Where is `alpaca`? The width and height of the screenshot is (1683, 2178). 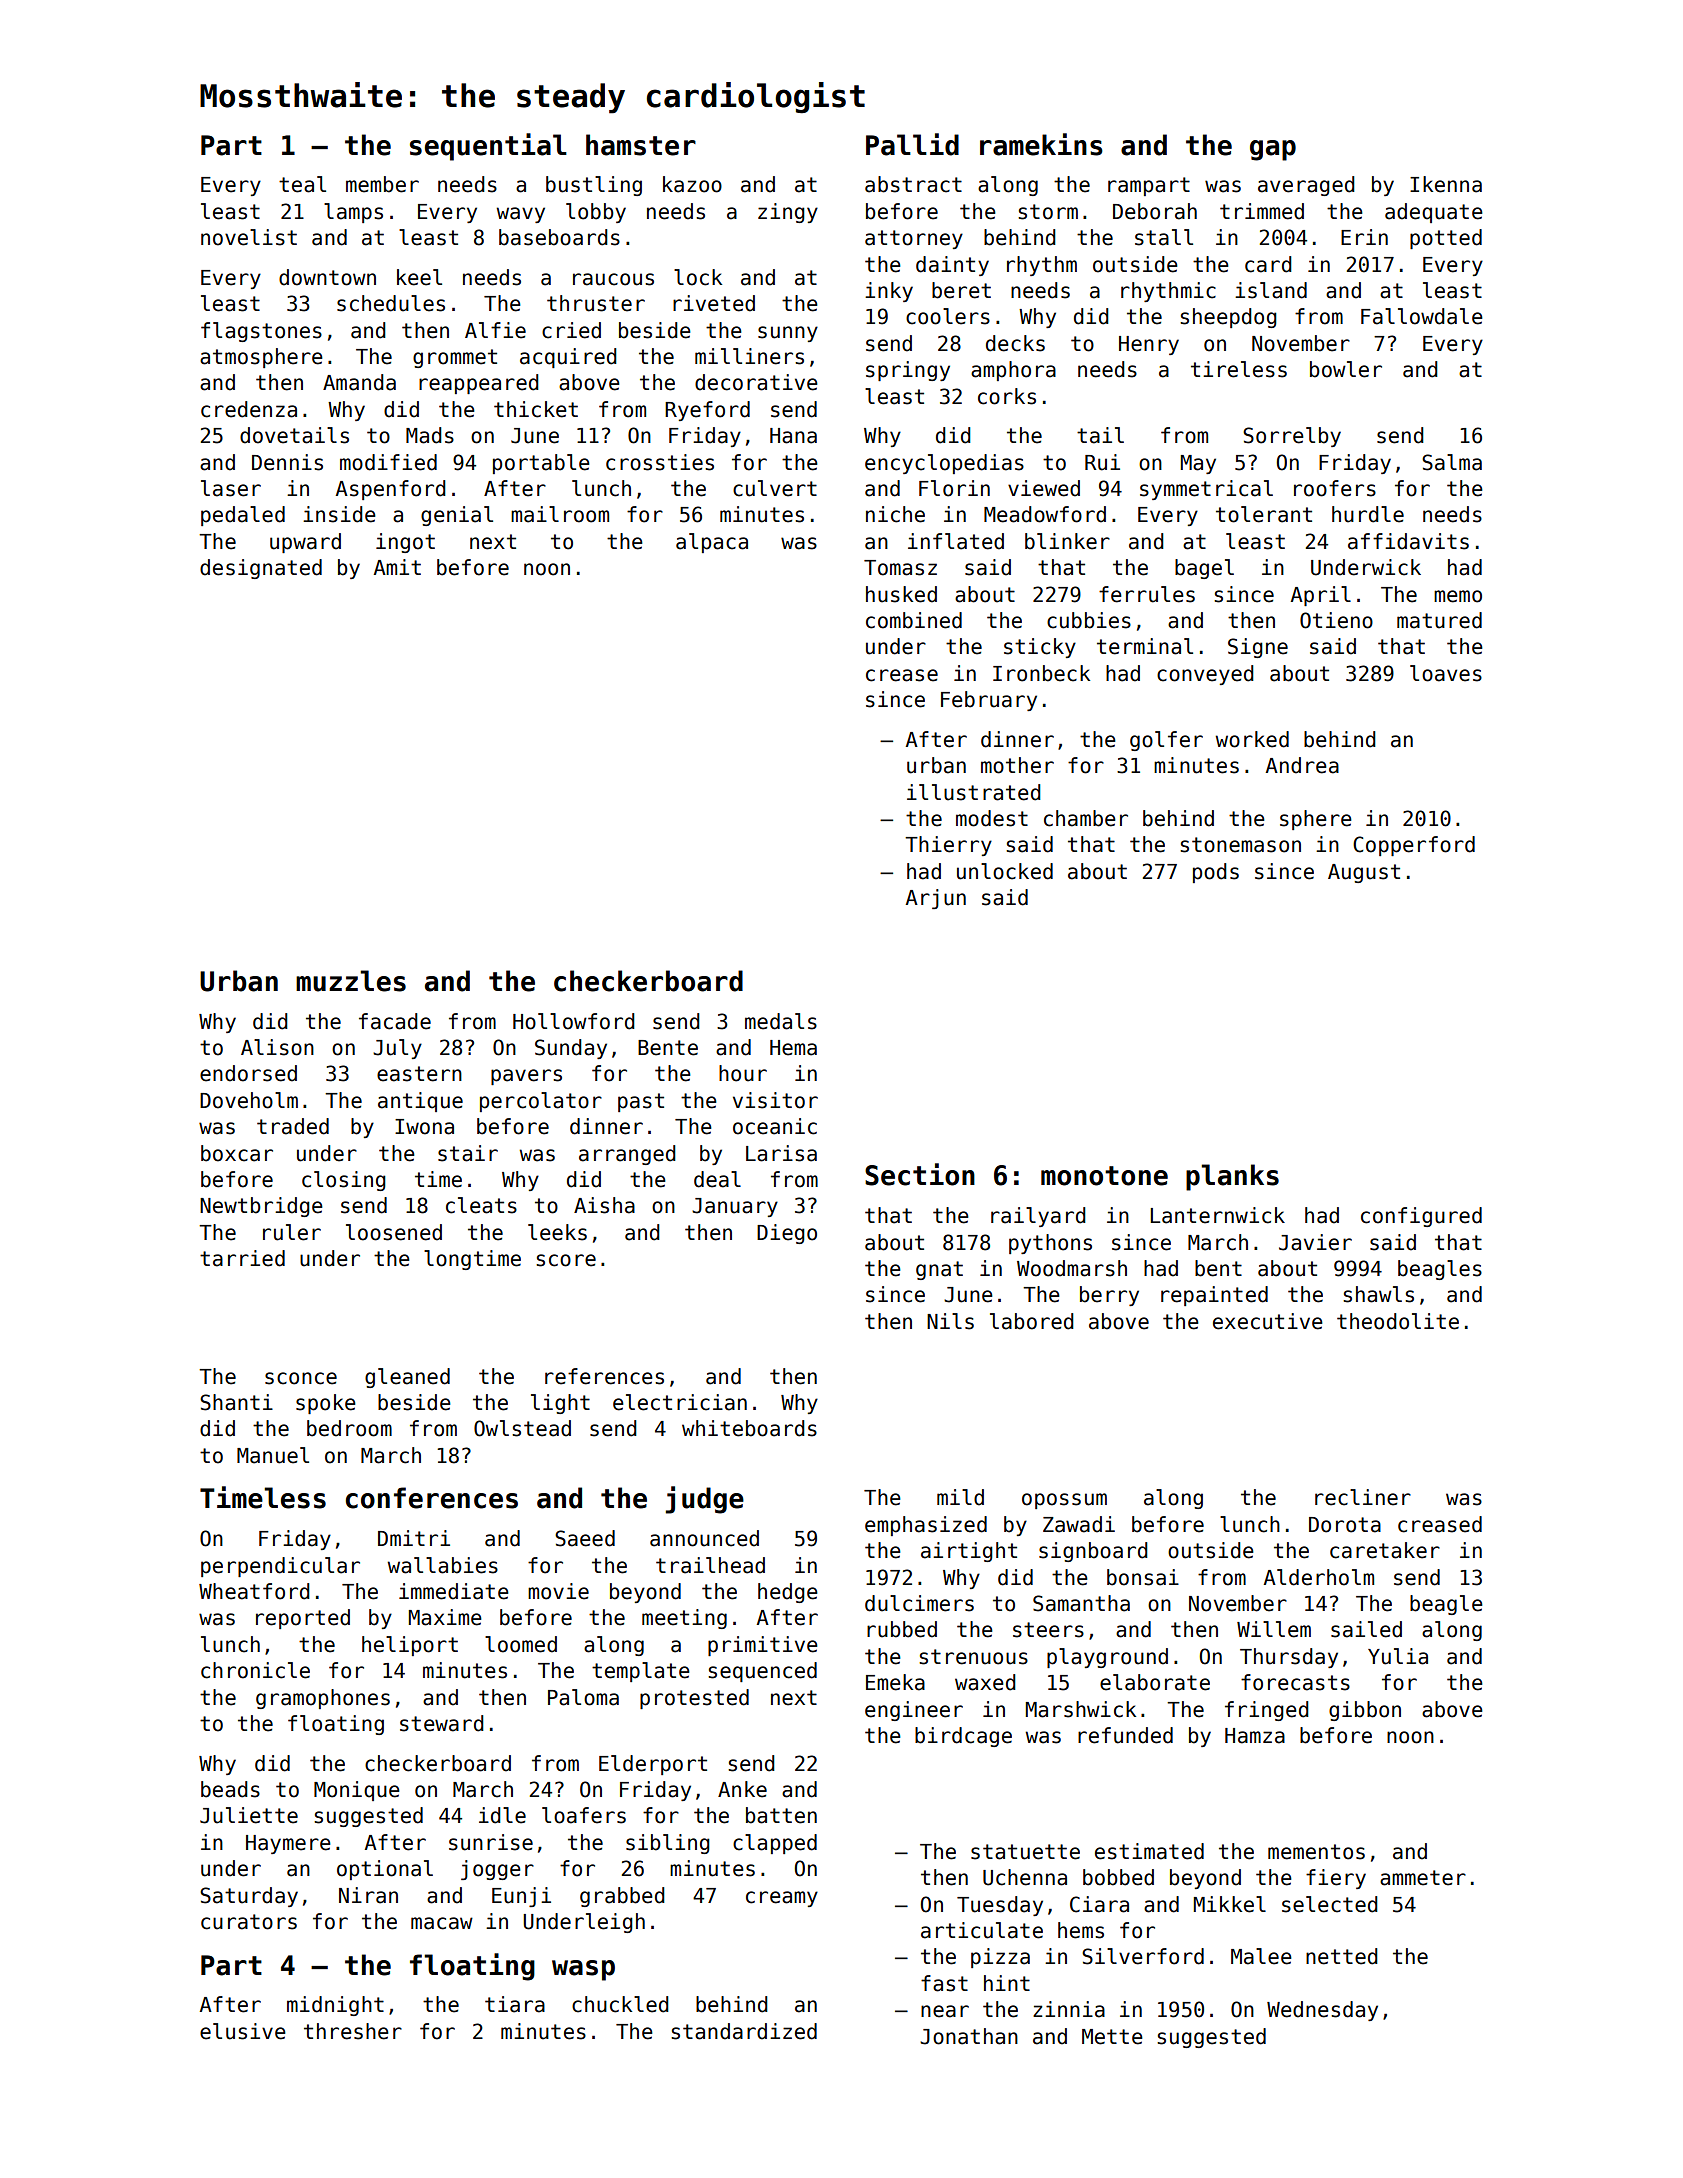
alpaca is located at coordinates (712, 543).
